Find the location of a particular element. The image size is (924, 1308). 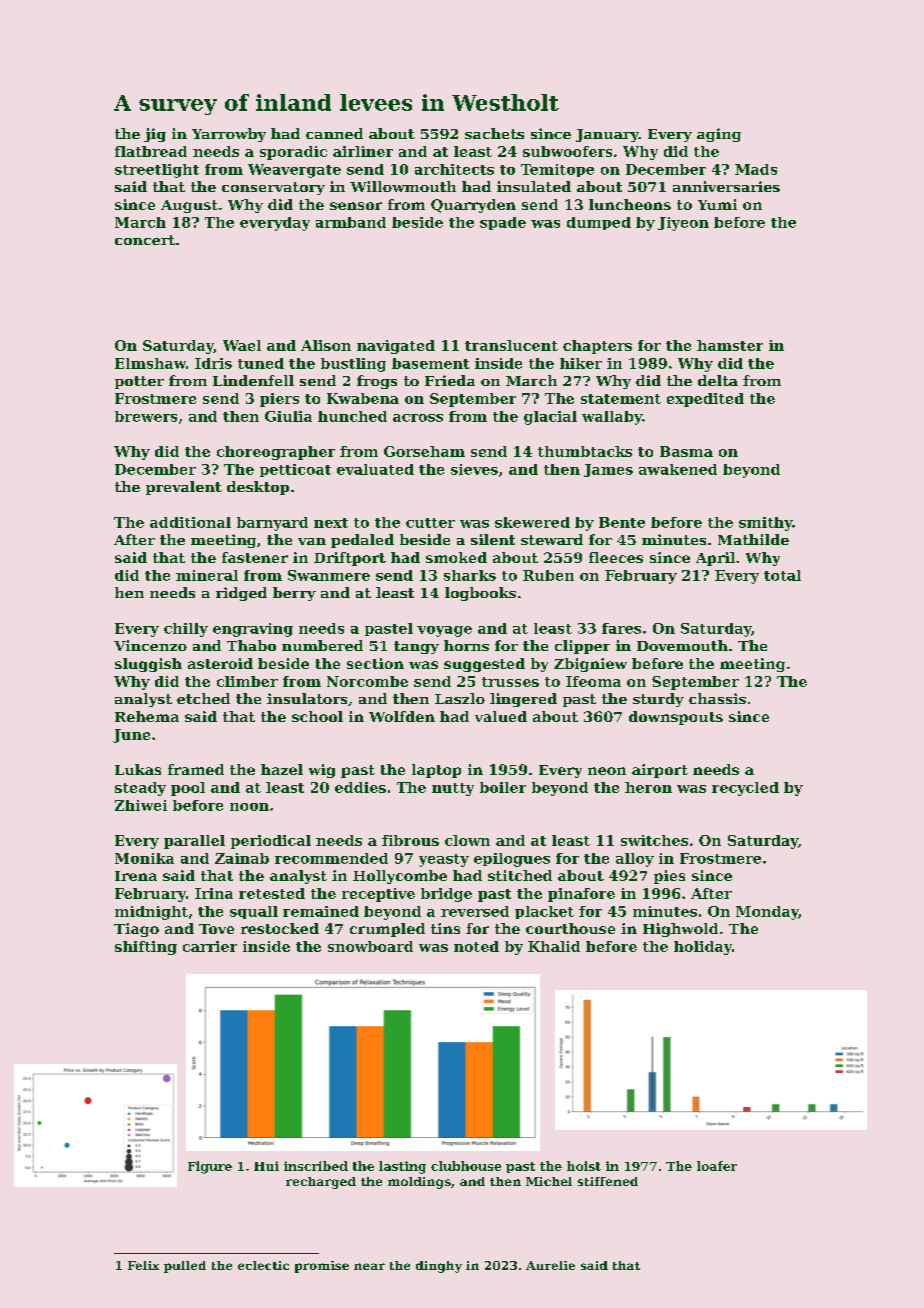

total is located at coordinates (782, 575).
